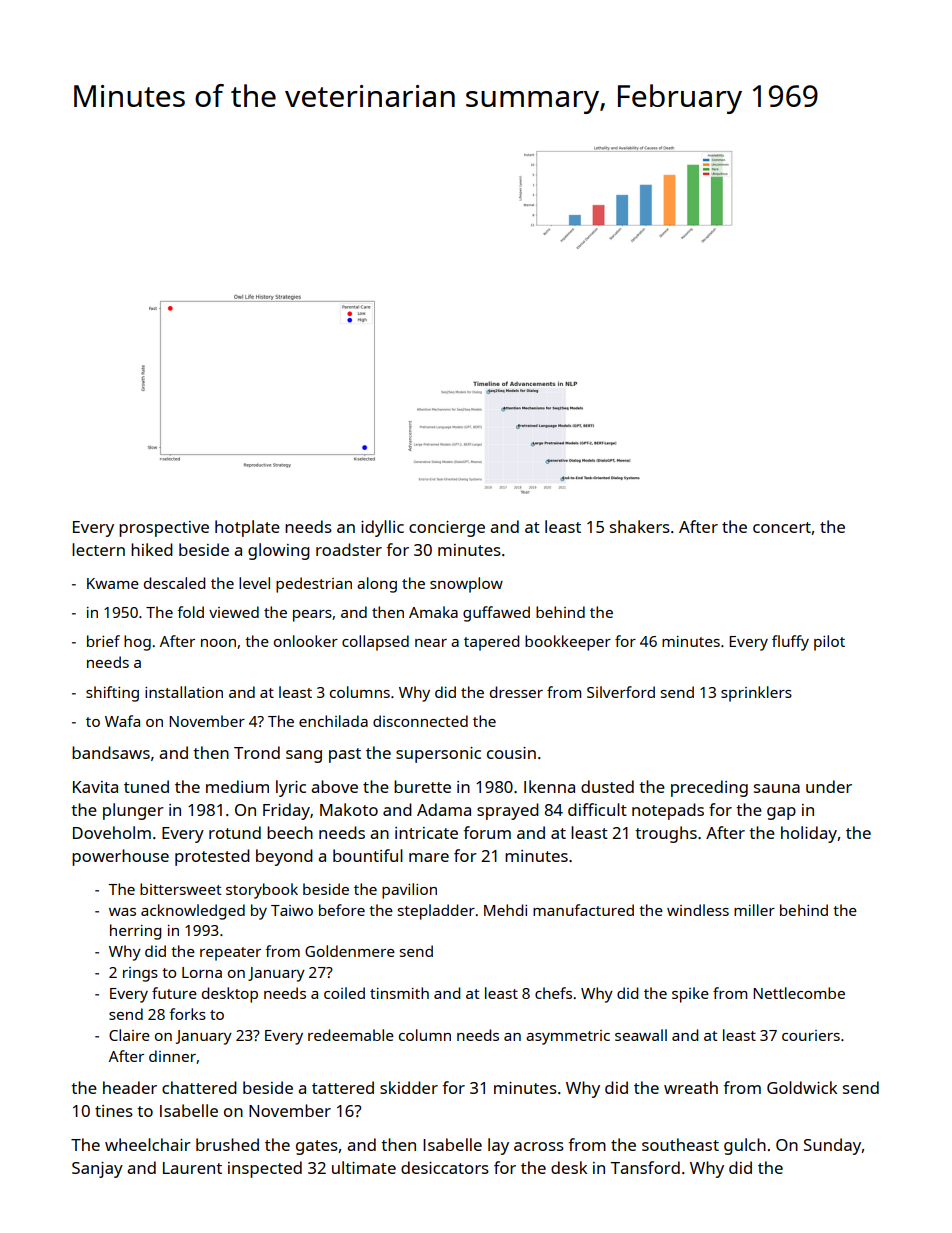 Image resolution: width=952 pixels, height=1233 pixels. Describe the element at coordinates (829, 643) in the document. I see `pilot` at that location.
